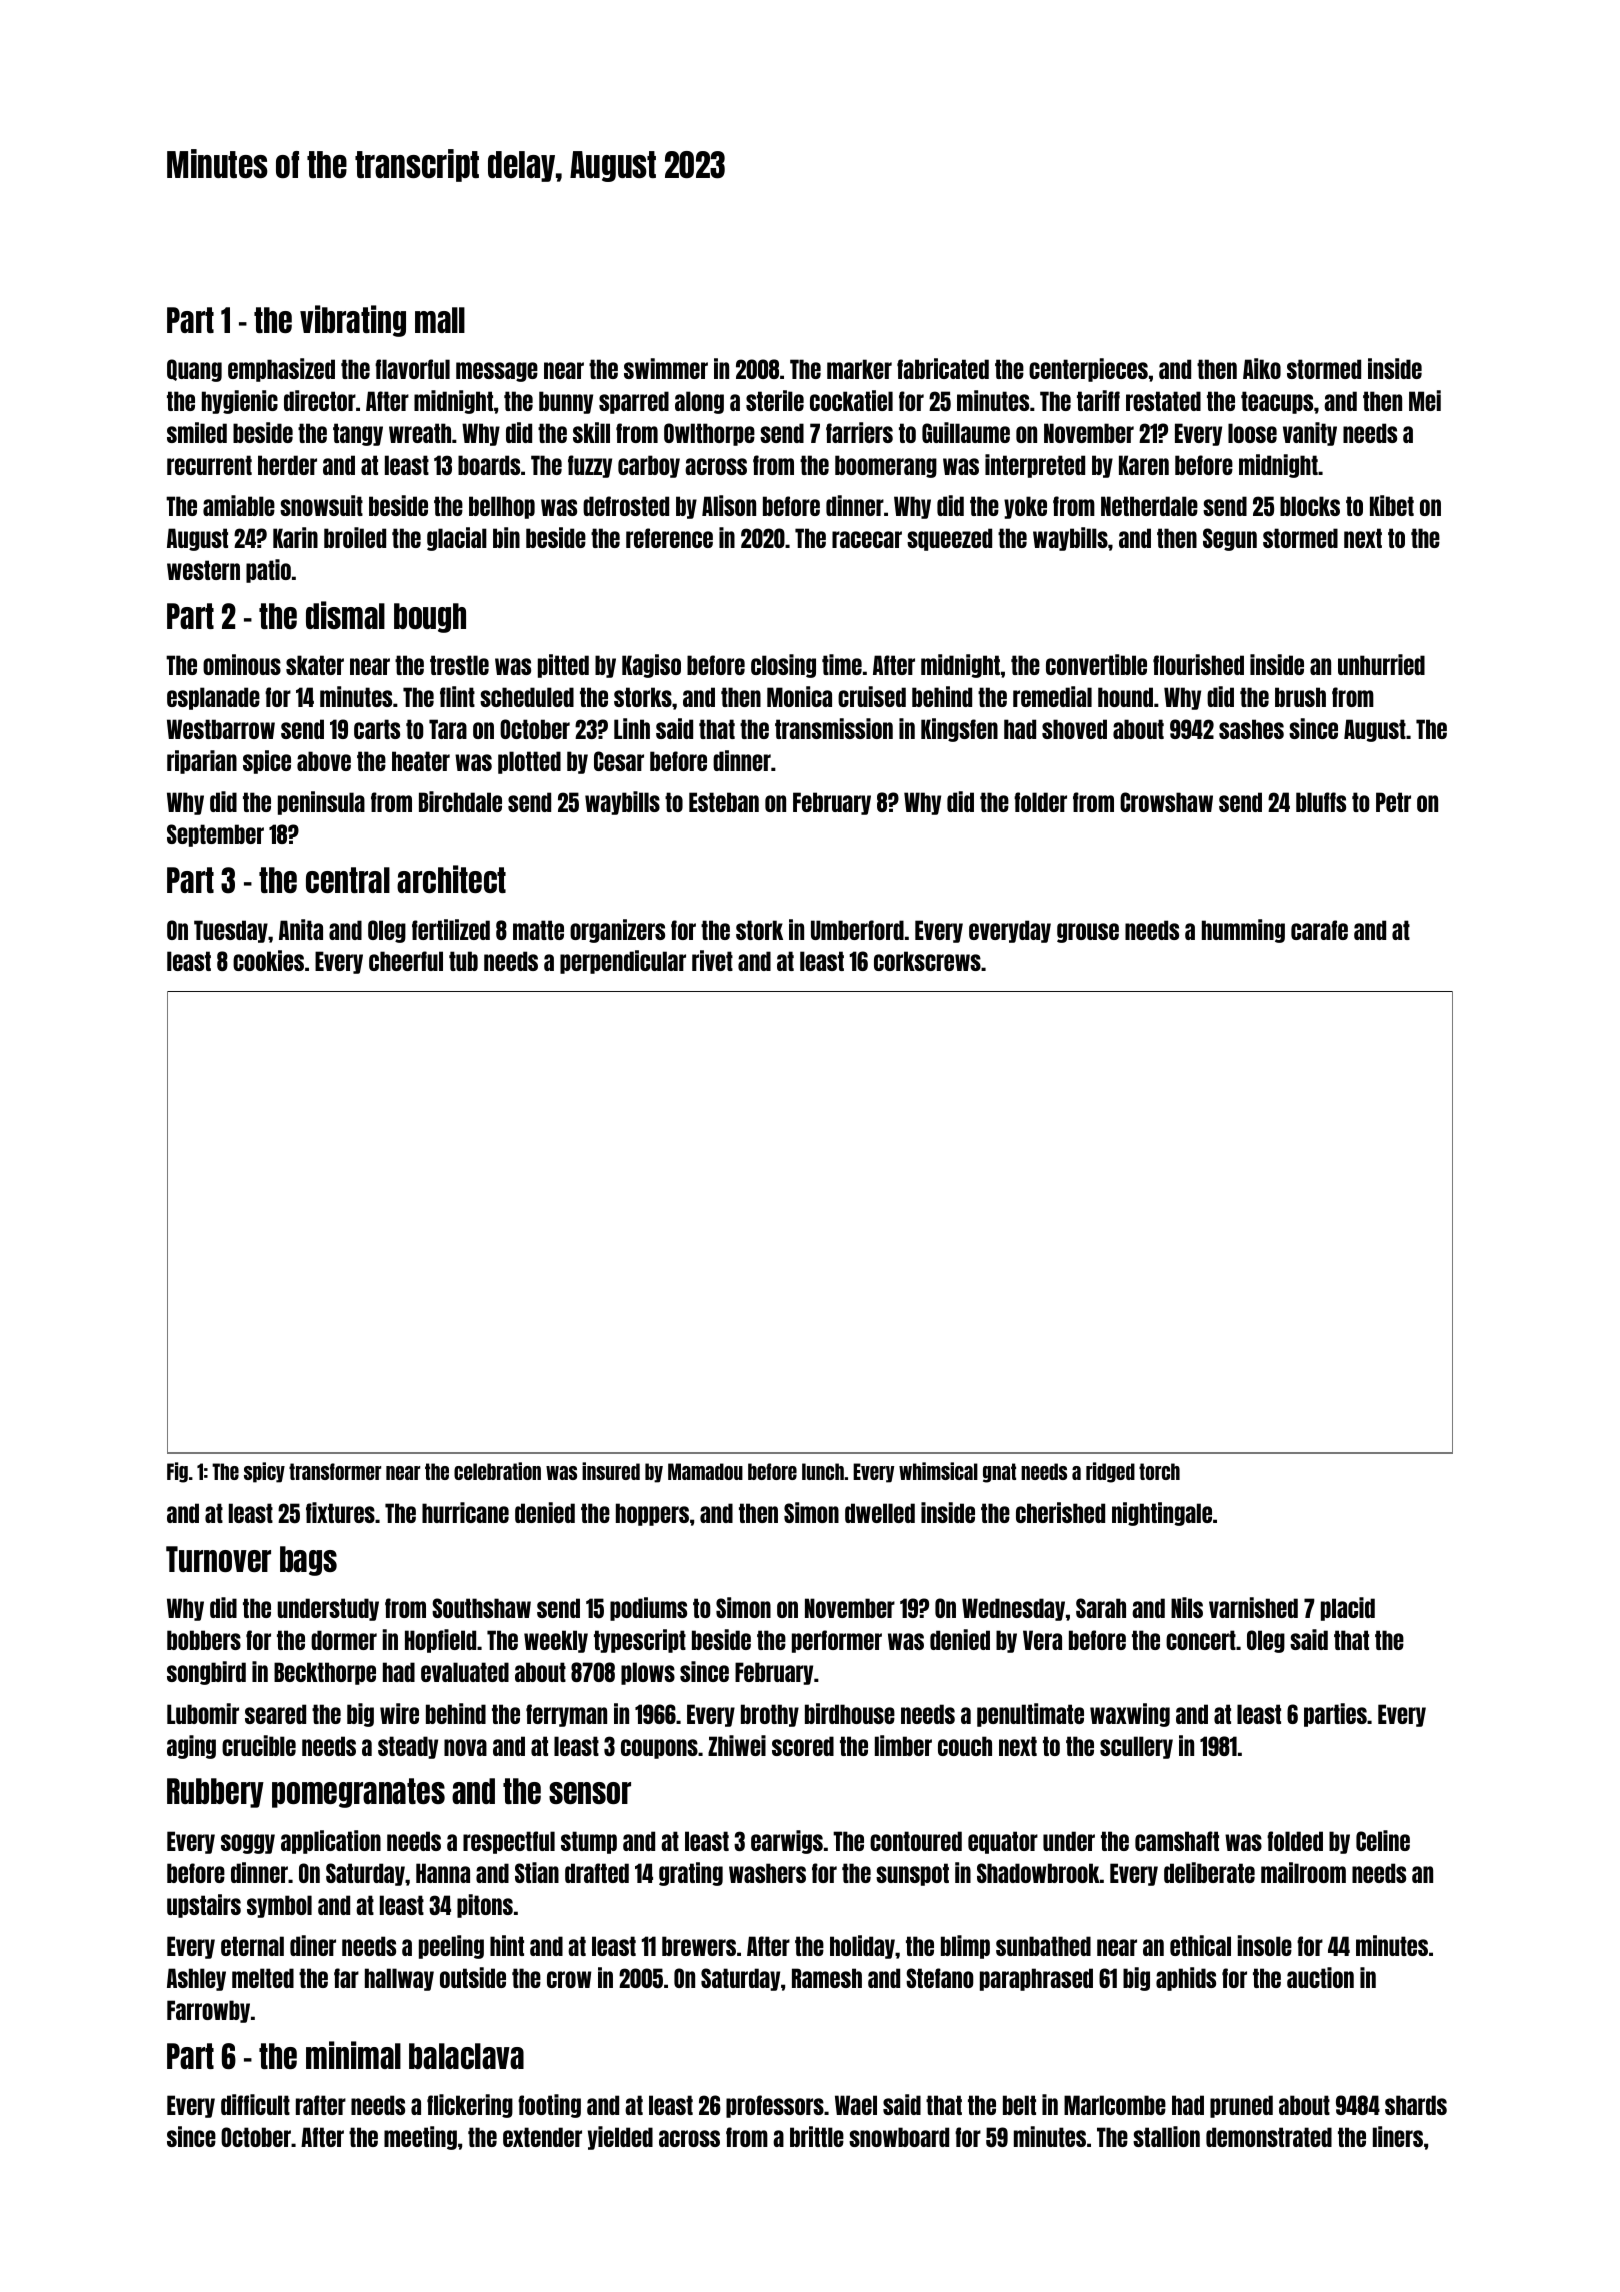 This screenshot has width=1620, height=2292. Describe the element at coordinates (1319, 930) in the screenshot. I see `carafe` at that location.
